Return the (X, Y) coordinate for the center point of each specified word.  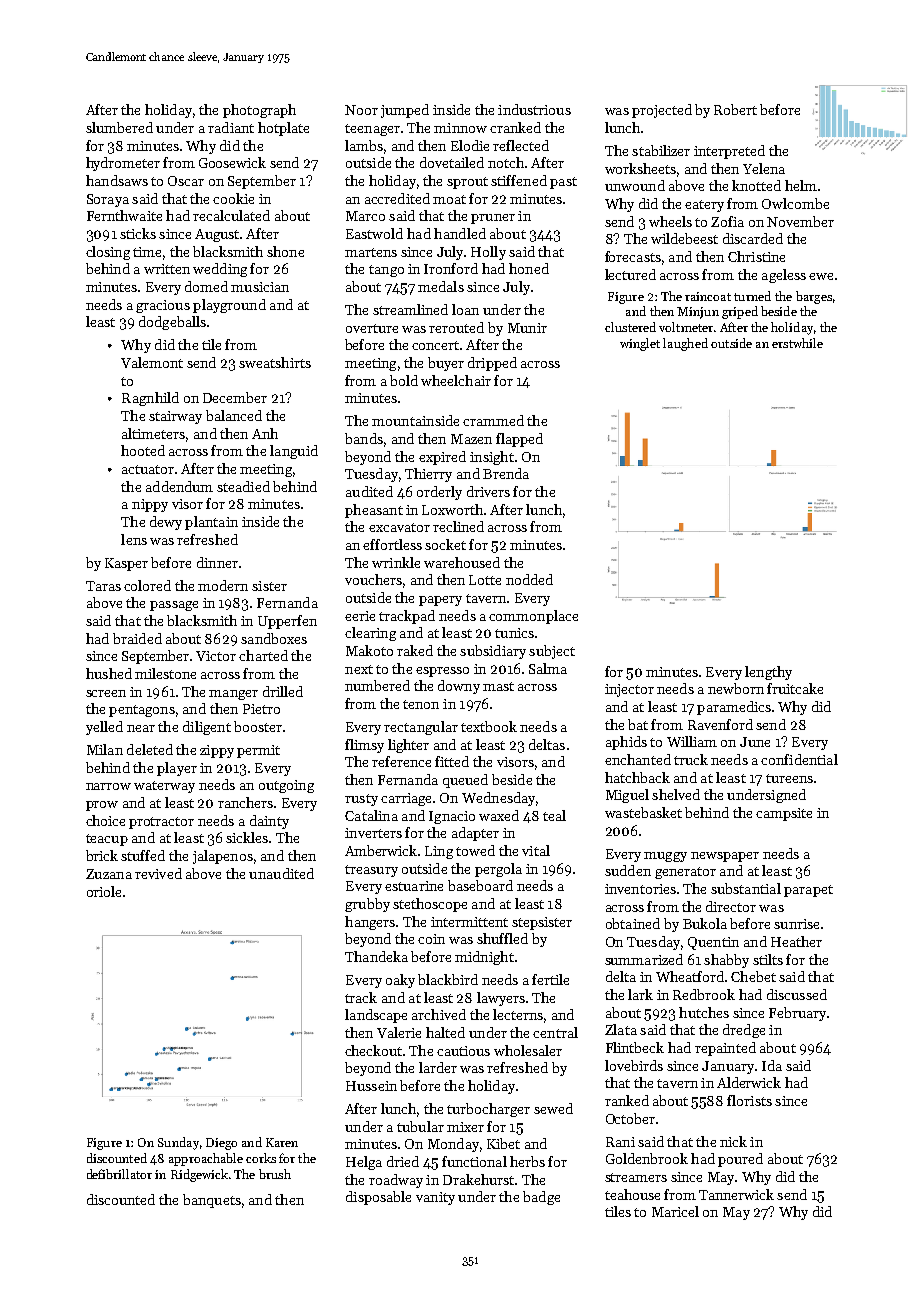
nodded (529, 579)
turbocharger (488, 1110)
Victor (216, 656)
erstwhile (797, 343)
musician (260, 287)
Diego (221, 1144)
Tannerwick (736, 1194)
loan (465, 309)
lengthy (768, 673)
